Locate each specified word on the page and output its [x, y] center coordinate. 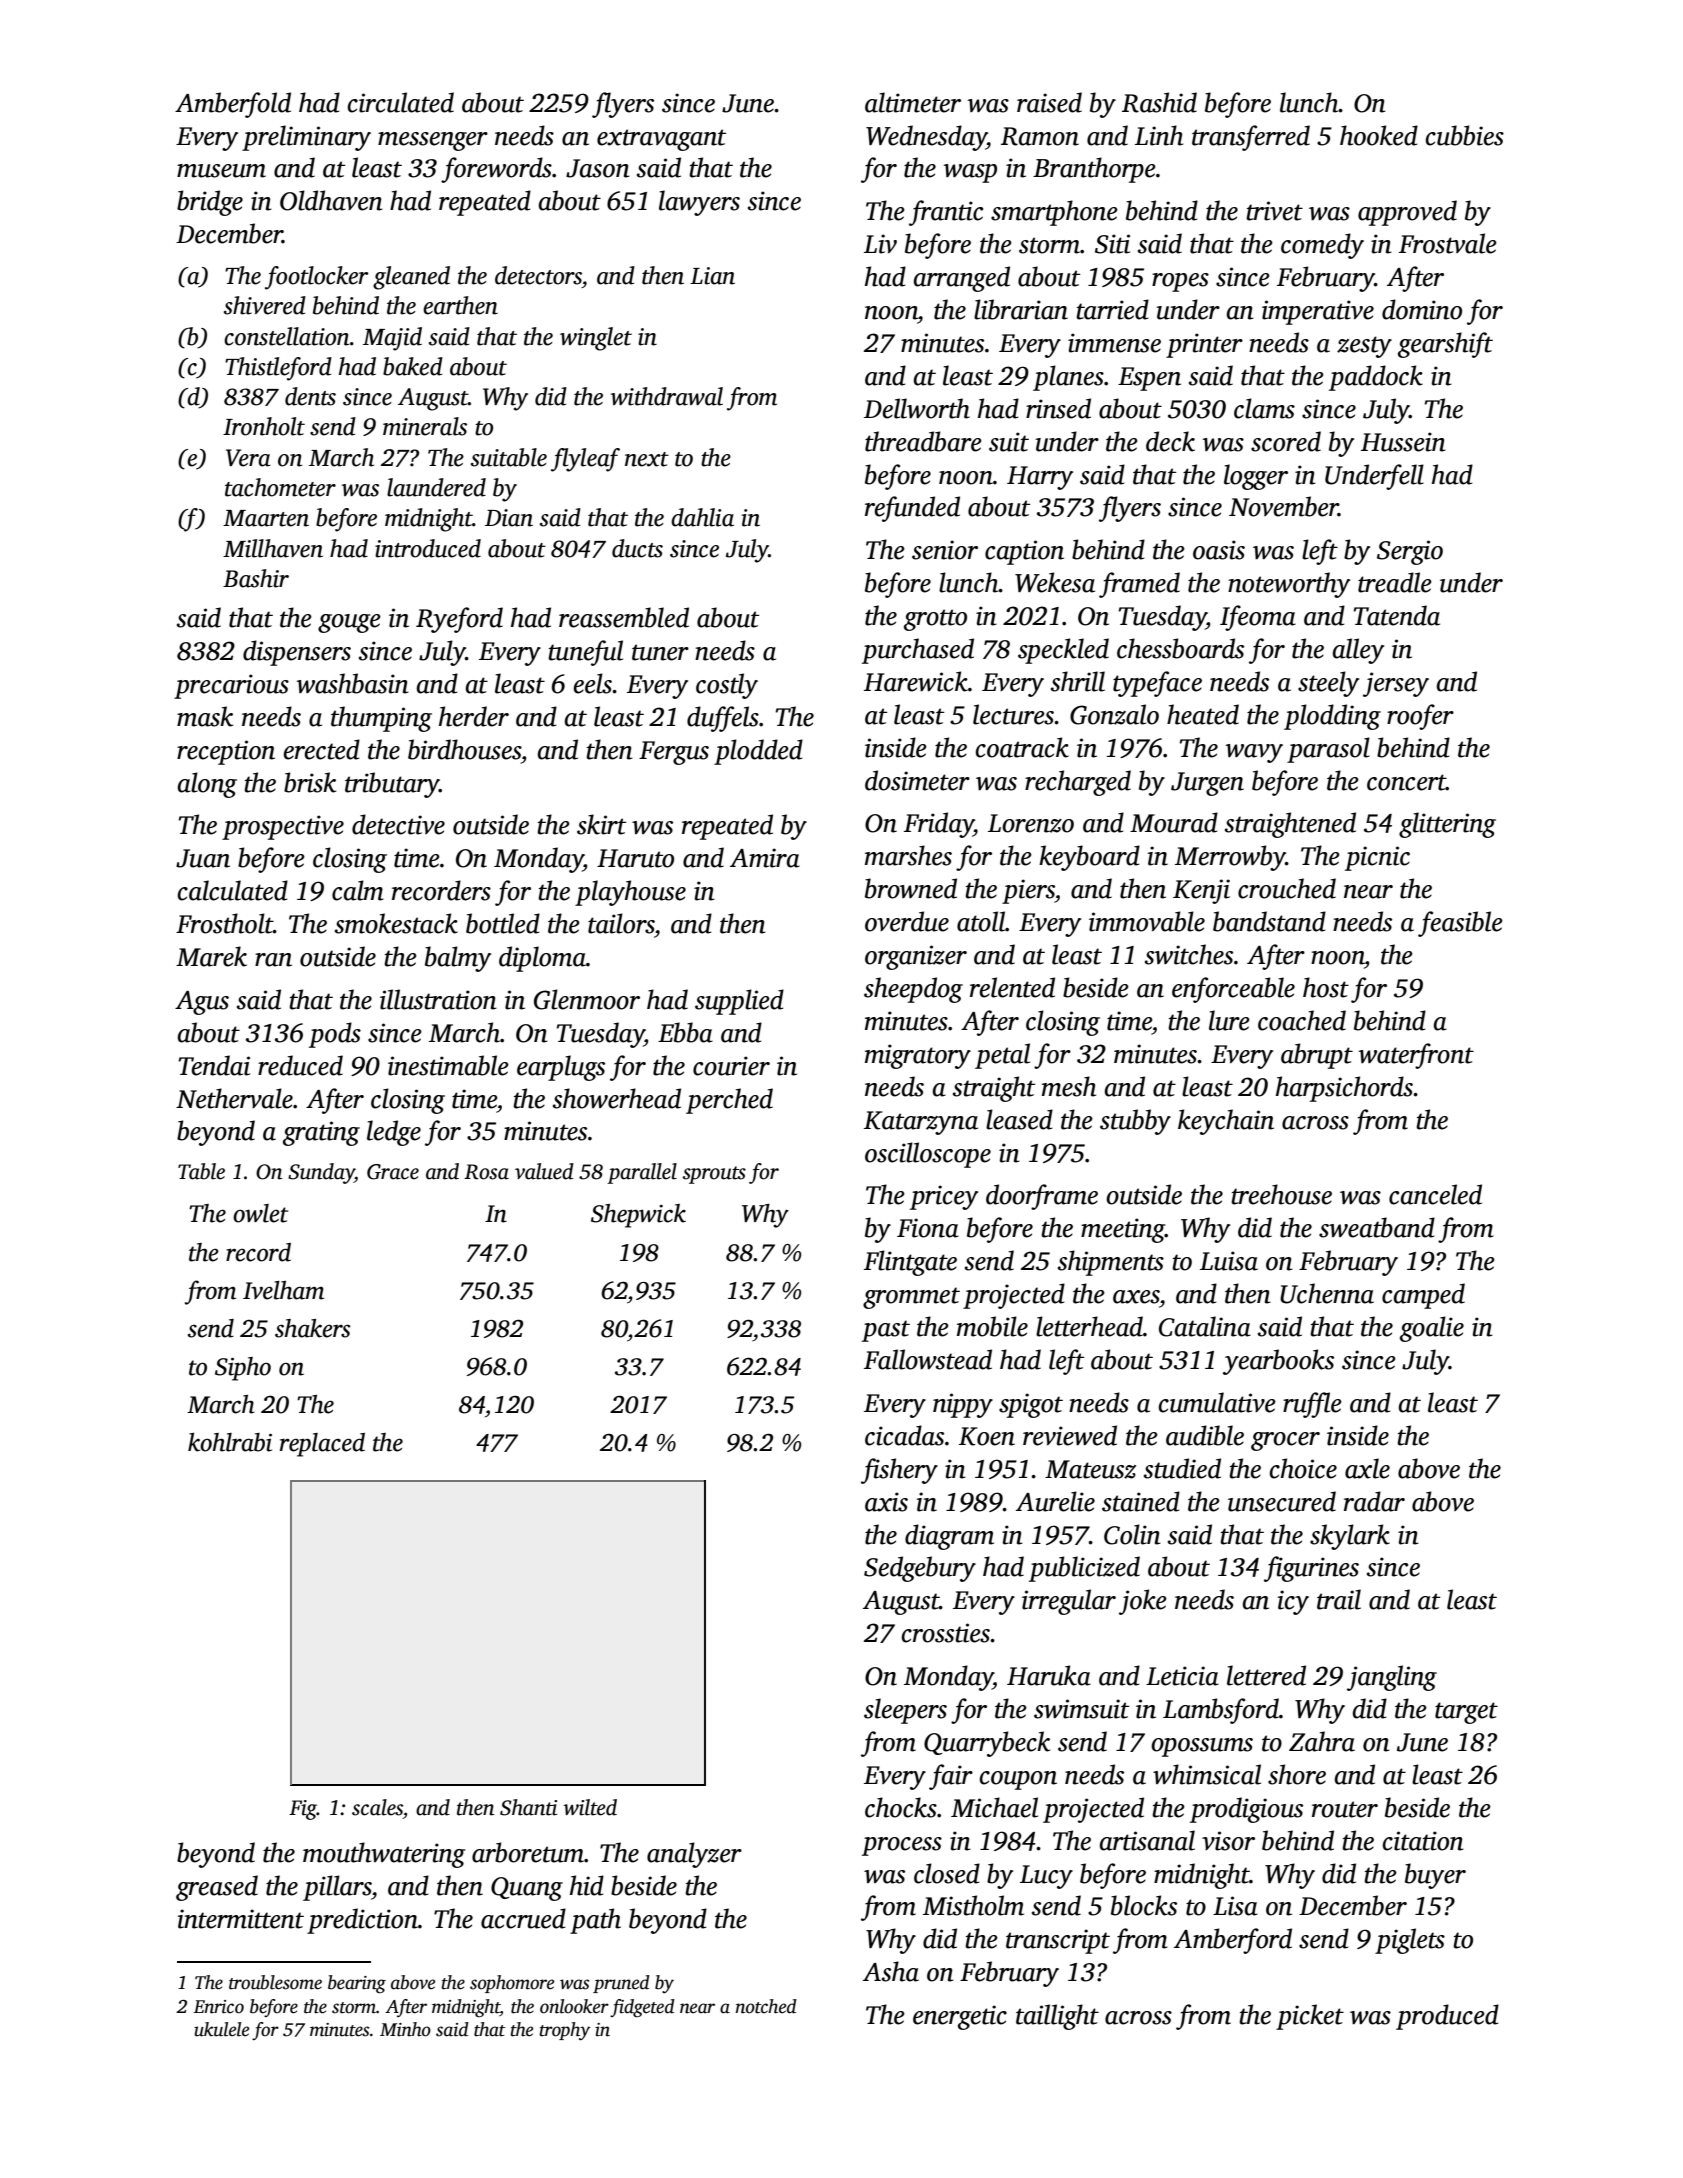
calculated [233, 890]
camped [1423, 1296]
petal [1002, 1056]
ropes [1180, 282]
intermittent [241, 1919]
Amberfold [233, 105]
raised [1049, 102]
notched [766, 2006]
